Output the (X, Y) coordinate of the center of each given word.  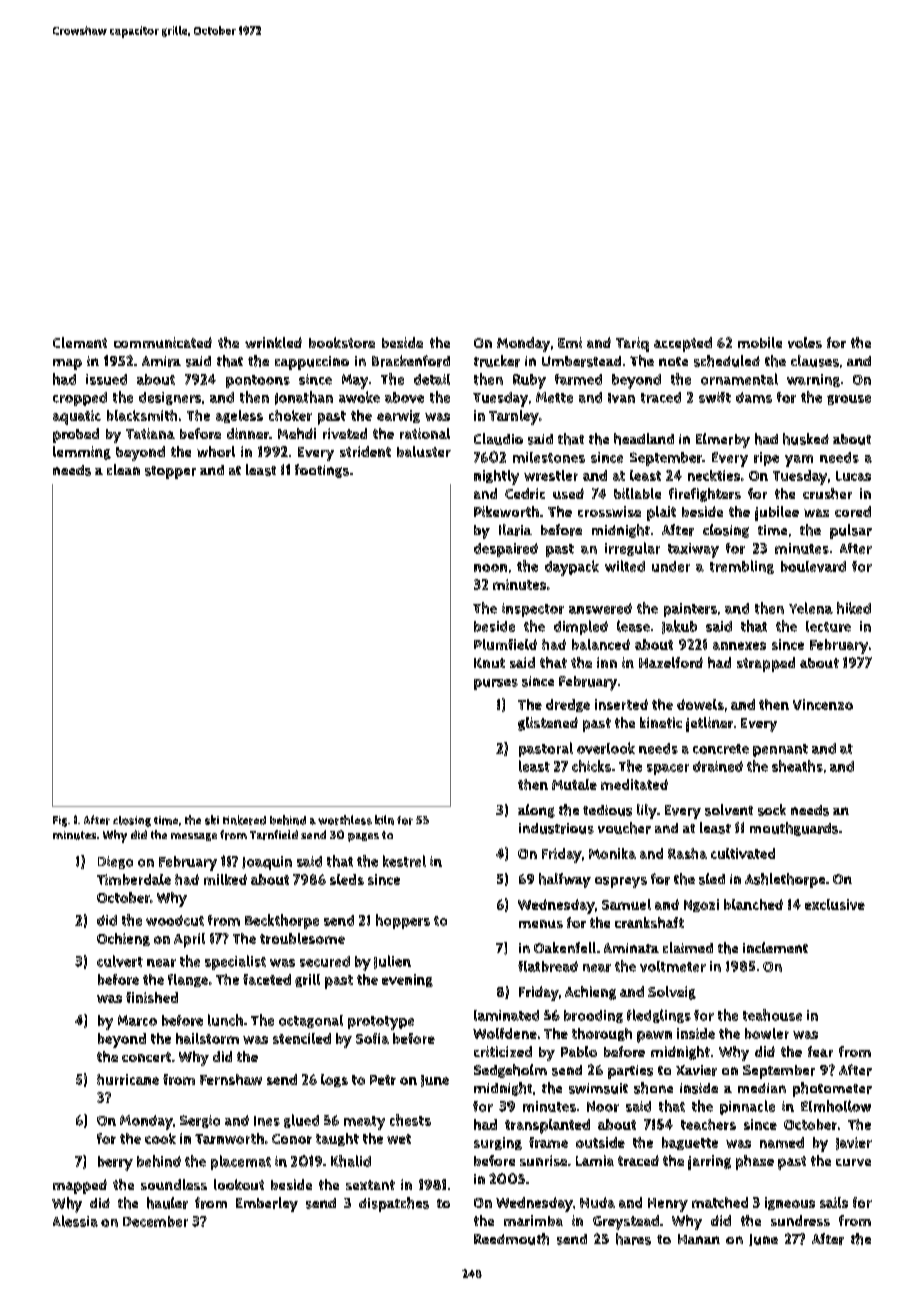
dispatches (394, 1204)
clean (123, 469)
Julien (392, 962)
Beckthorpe (282, 921)
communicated (163, 342)
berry (115, 1163)
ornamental (739, 379)
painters (690, 610)
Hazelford (671, 662)
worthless (345, 820)
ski (212, 820)
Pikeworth (506, 511)
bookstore (342, 342)
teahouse (772, 1015)
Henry (668, 1205)
